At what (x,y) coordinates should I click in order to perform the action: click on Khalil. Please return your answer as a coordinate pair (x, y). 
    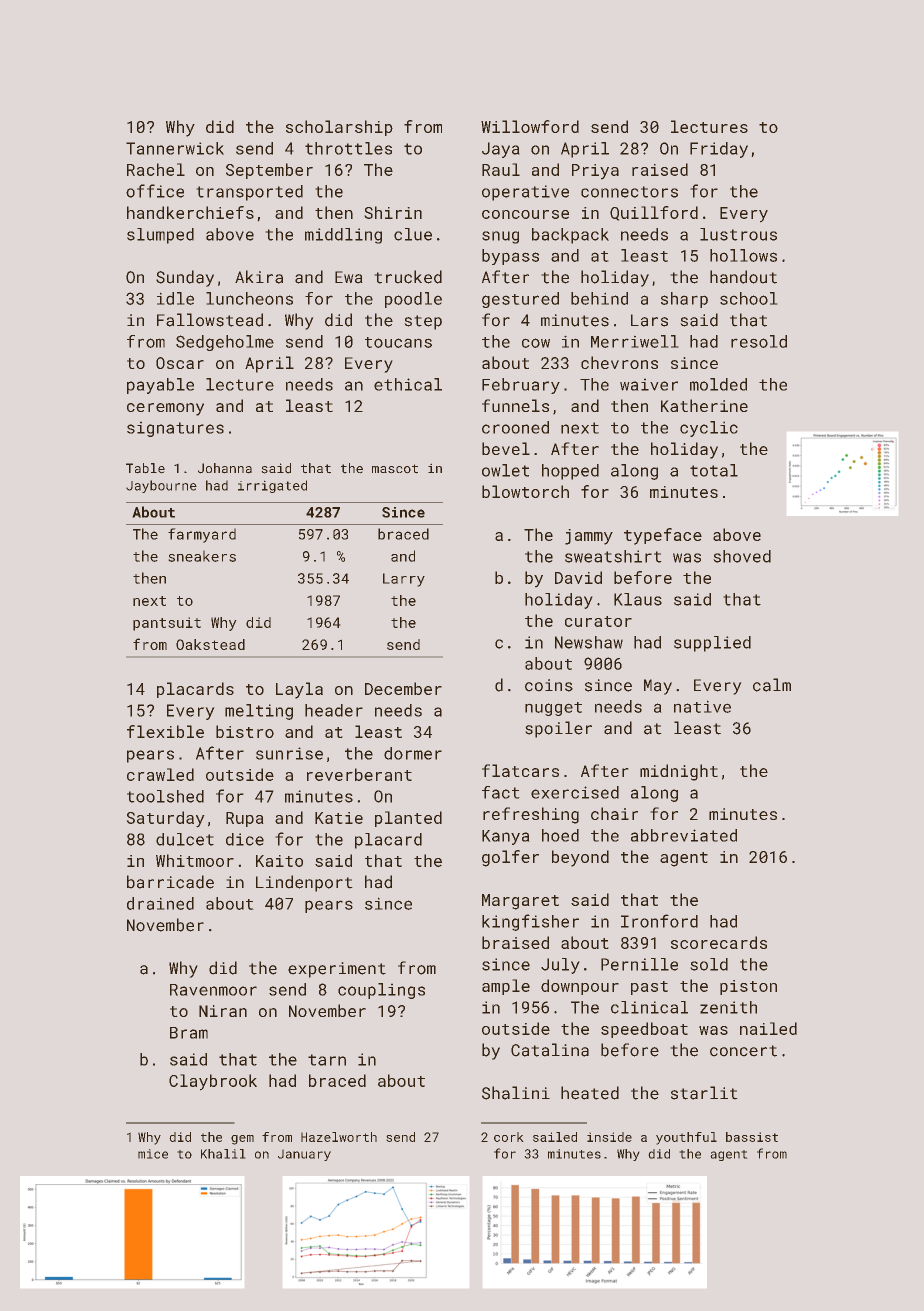
    Looking at the image, I should click on (223, 1154).
